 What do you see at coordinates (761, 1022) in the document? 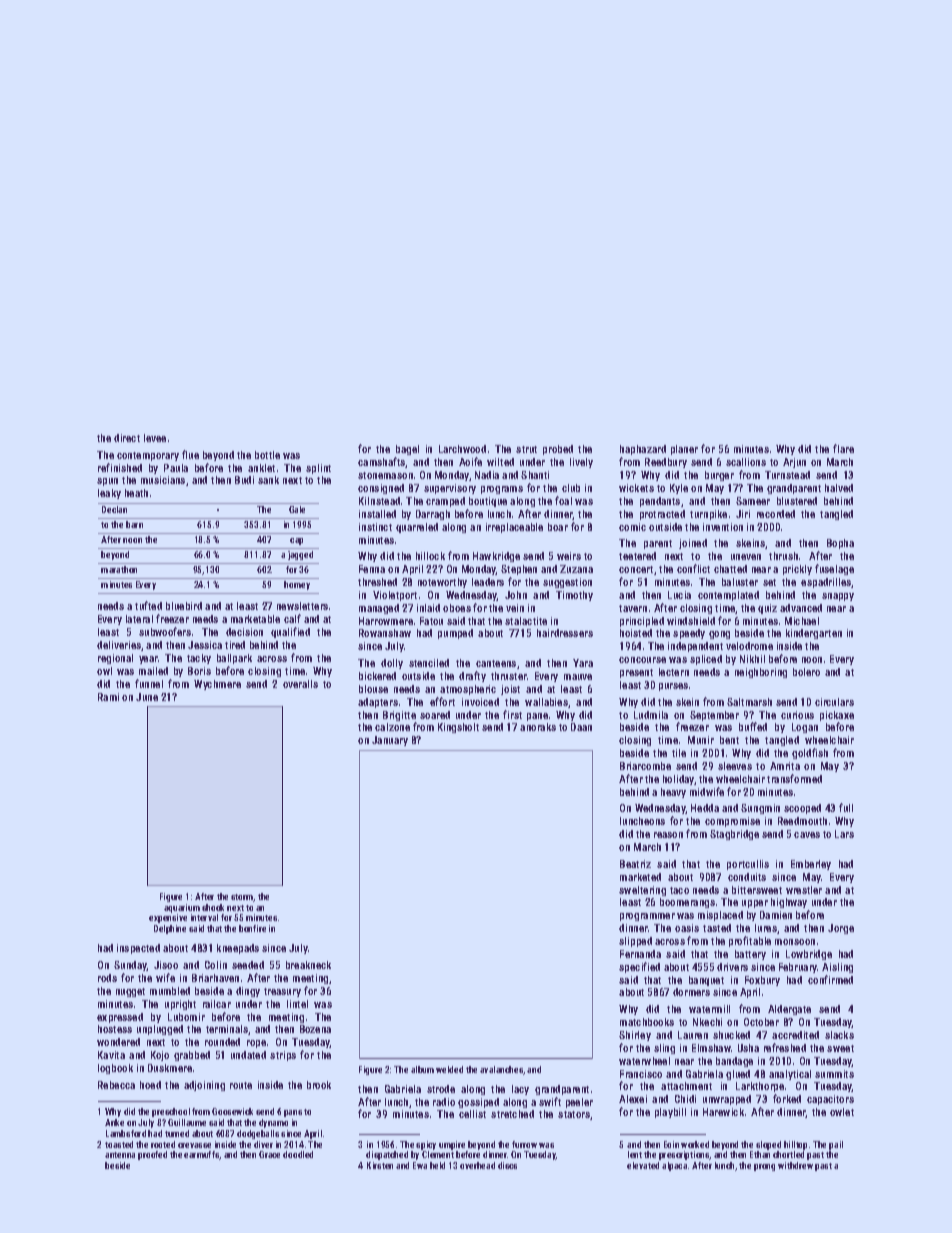
I see `October` at bounding box center [761, 1022].
